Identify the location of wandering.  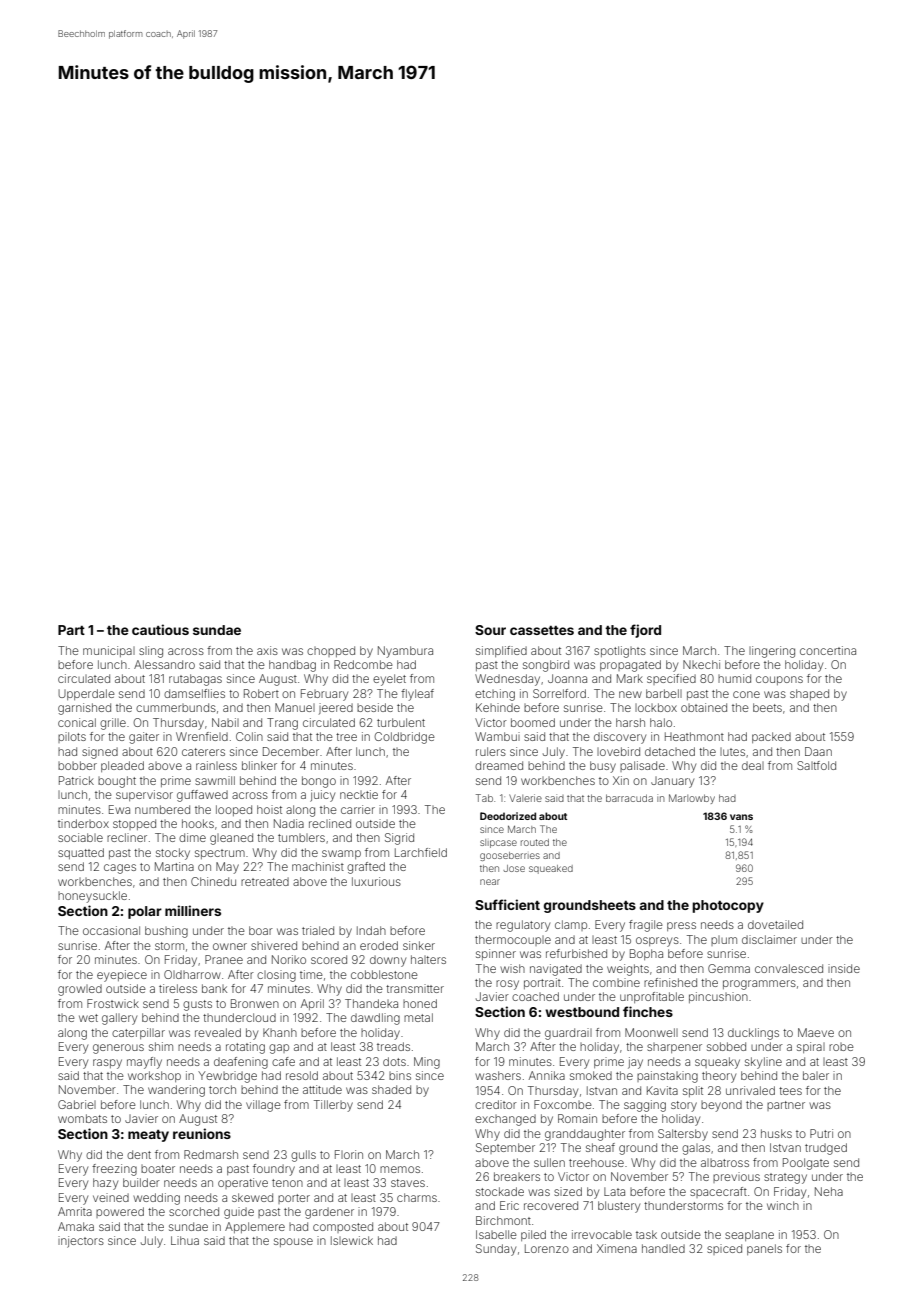
(176, 1091).
